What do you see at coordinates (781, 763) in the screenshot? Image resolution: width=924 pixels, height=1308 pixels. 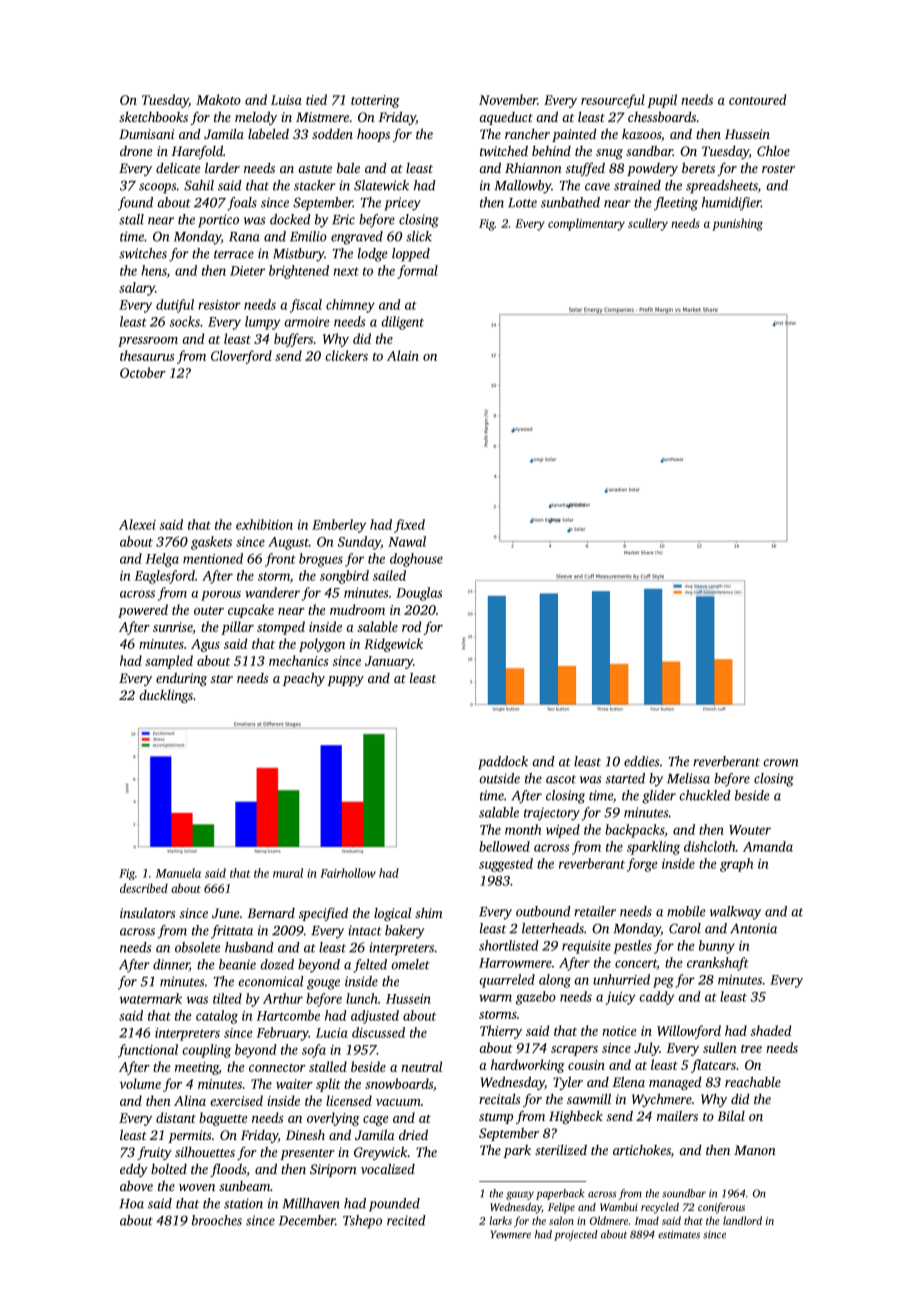 I see `crown` at bounding box center [781, 763].
